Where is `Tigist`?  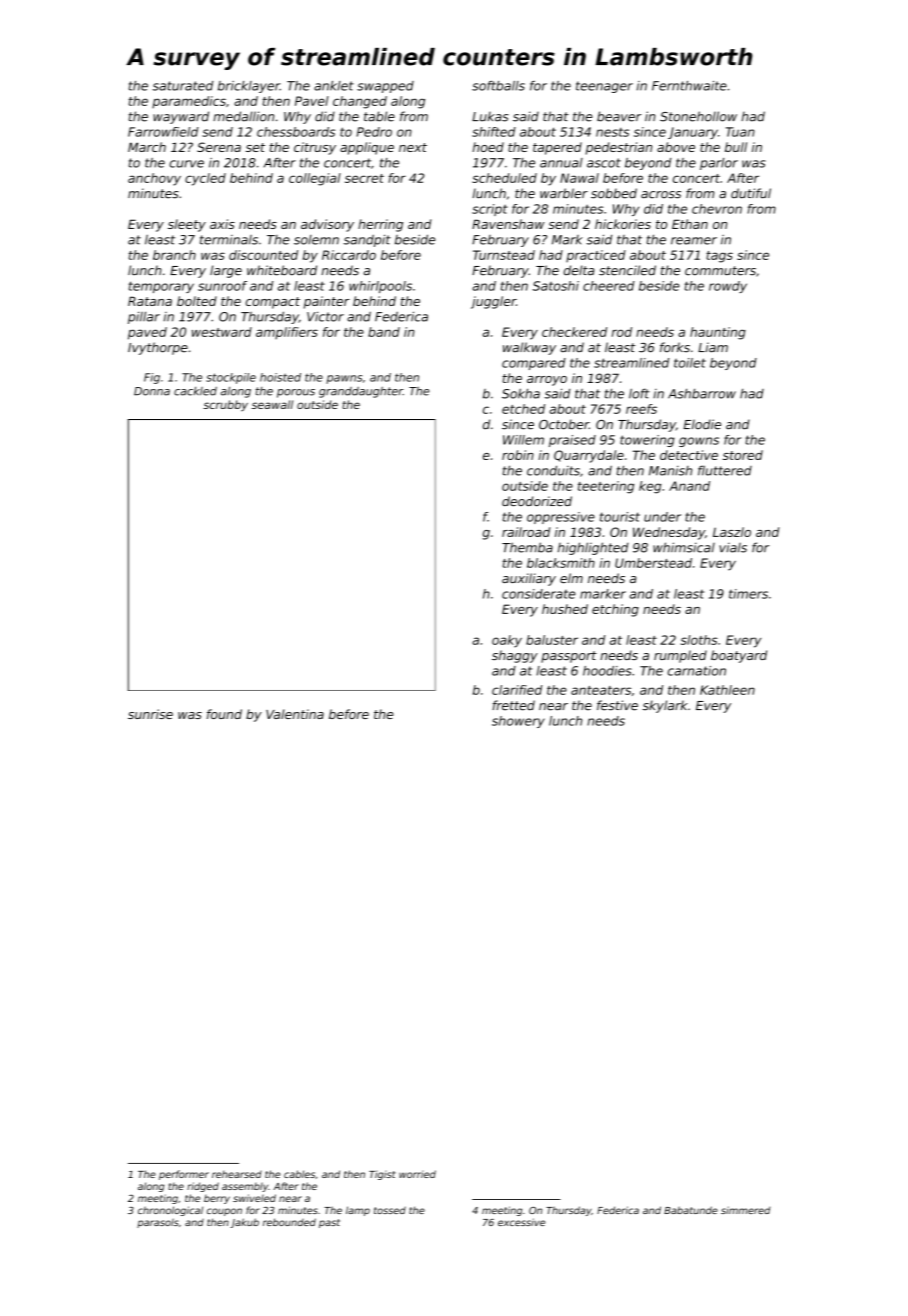 Tigist is located at coordinates (382, 1175).
